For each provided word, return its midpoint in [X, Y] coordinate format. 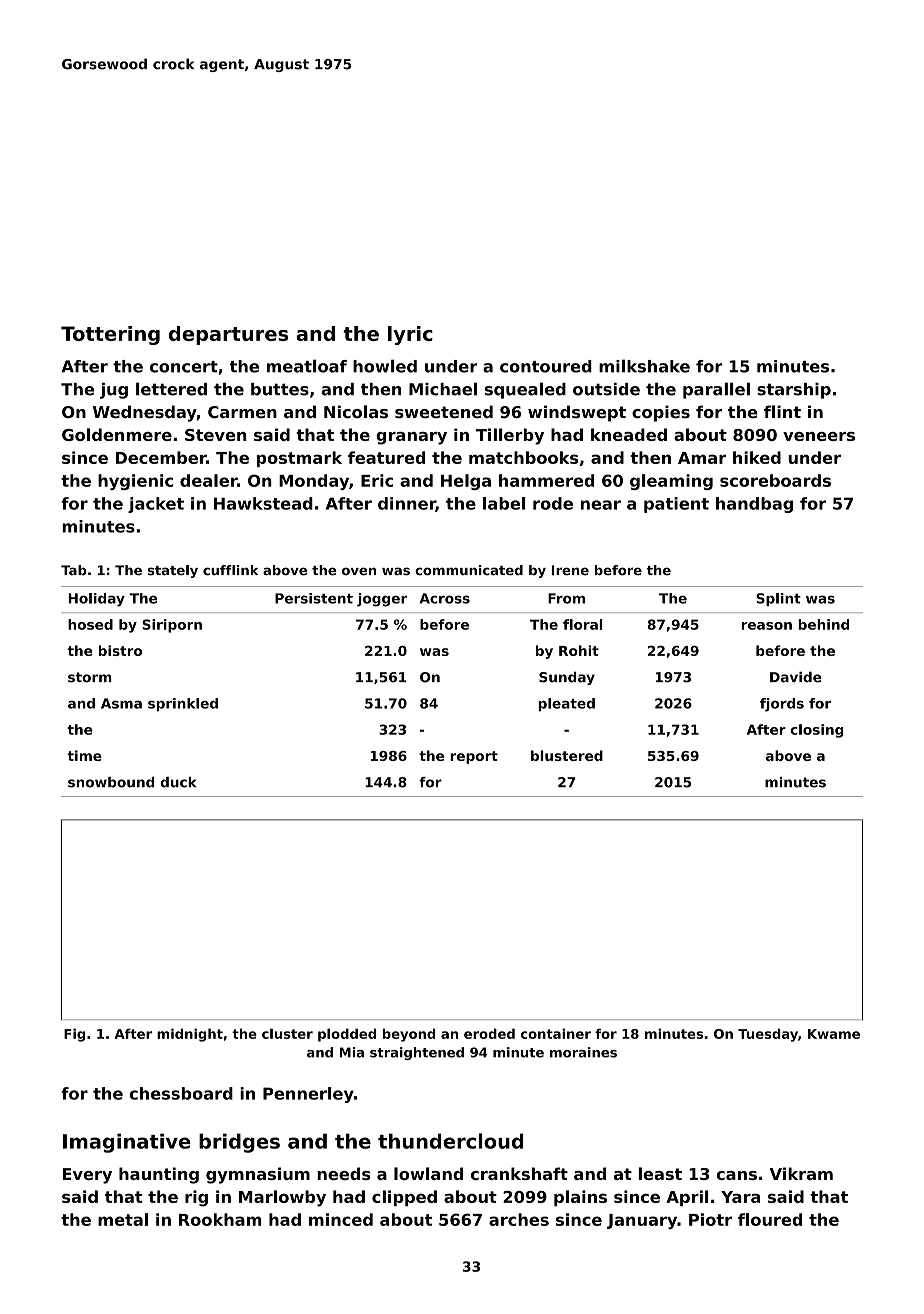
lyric [410, 335]
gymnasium [258, 1175]
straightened [417, 1053]
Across [445, 598]
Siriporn [172, 626]
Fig [74, 1035]
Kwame [834, 1034]
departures [228, 335]
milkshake [644, 366]
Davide [796, 677]
